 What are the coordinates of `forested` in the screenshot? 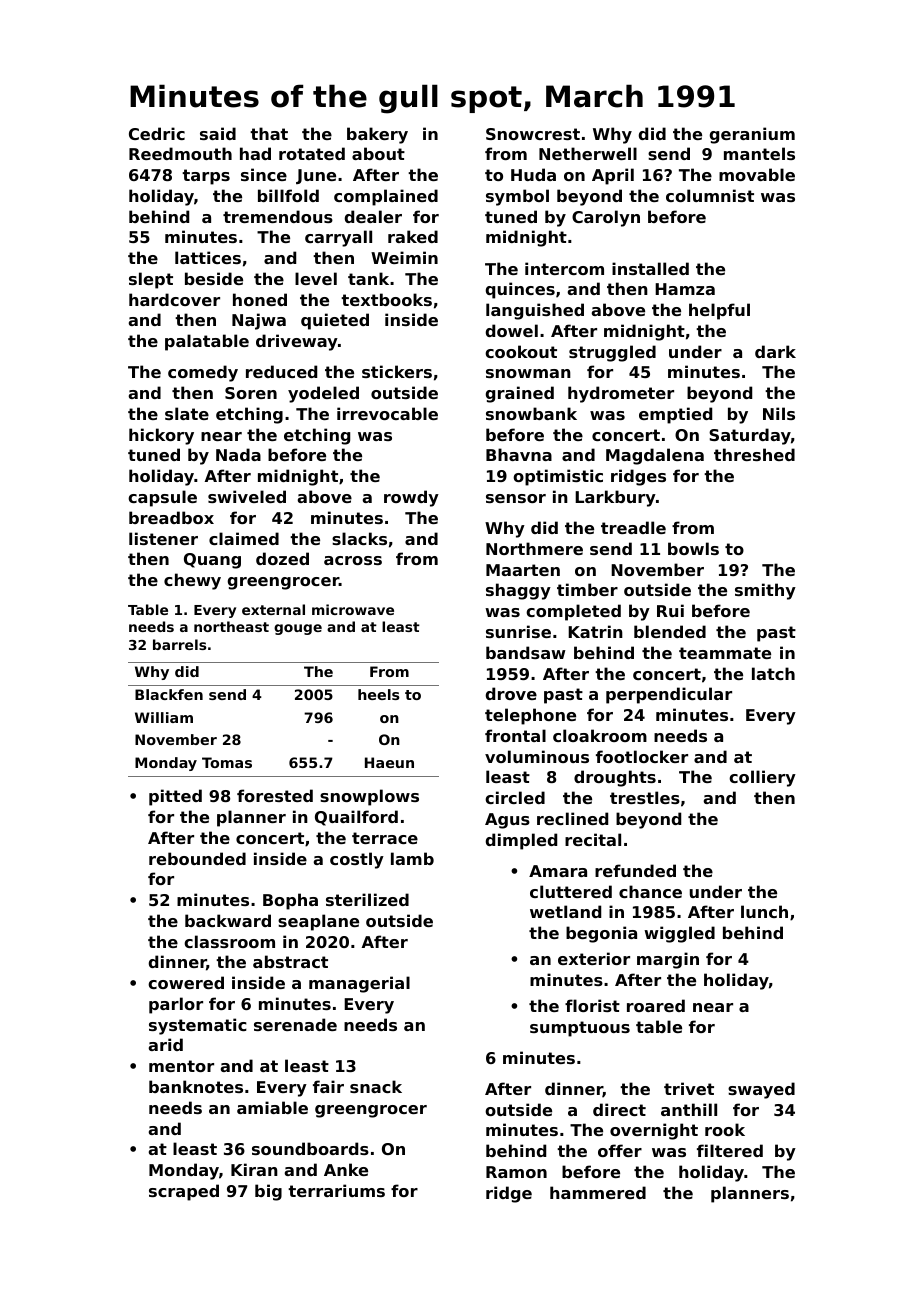 It's located at (275, 795).
